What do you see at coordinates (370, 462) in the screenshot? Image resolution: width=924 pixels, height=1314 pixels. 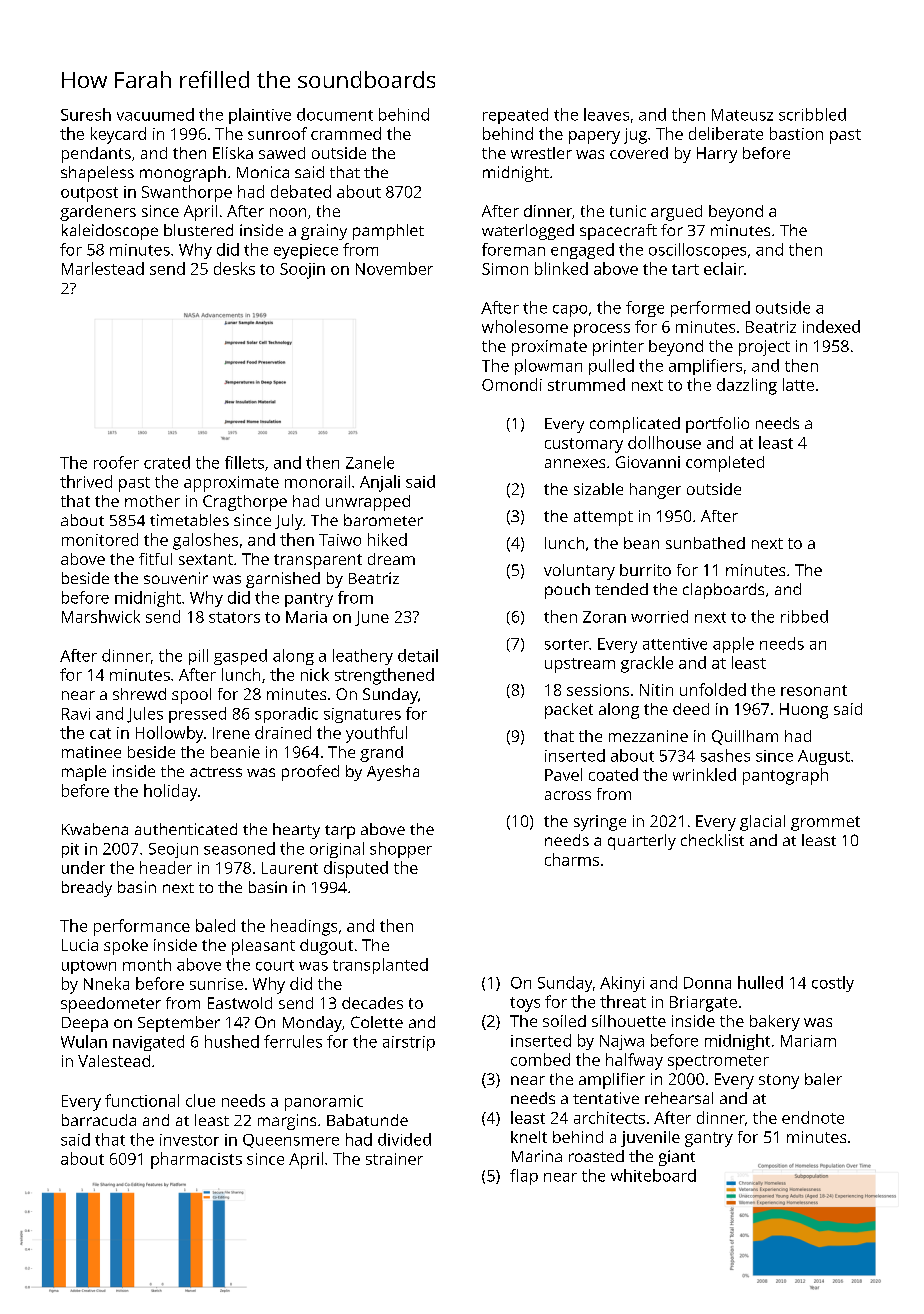 I see `Zanele` at bounding box center [370, 462].
